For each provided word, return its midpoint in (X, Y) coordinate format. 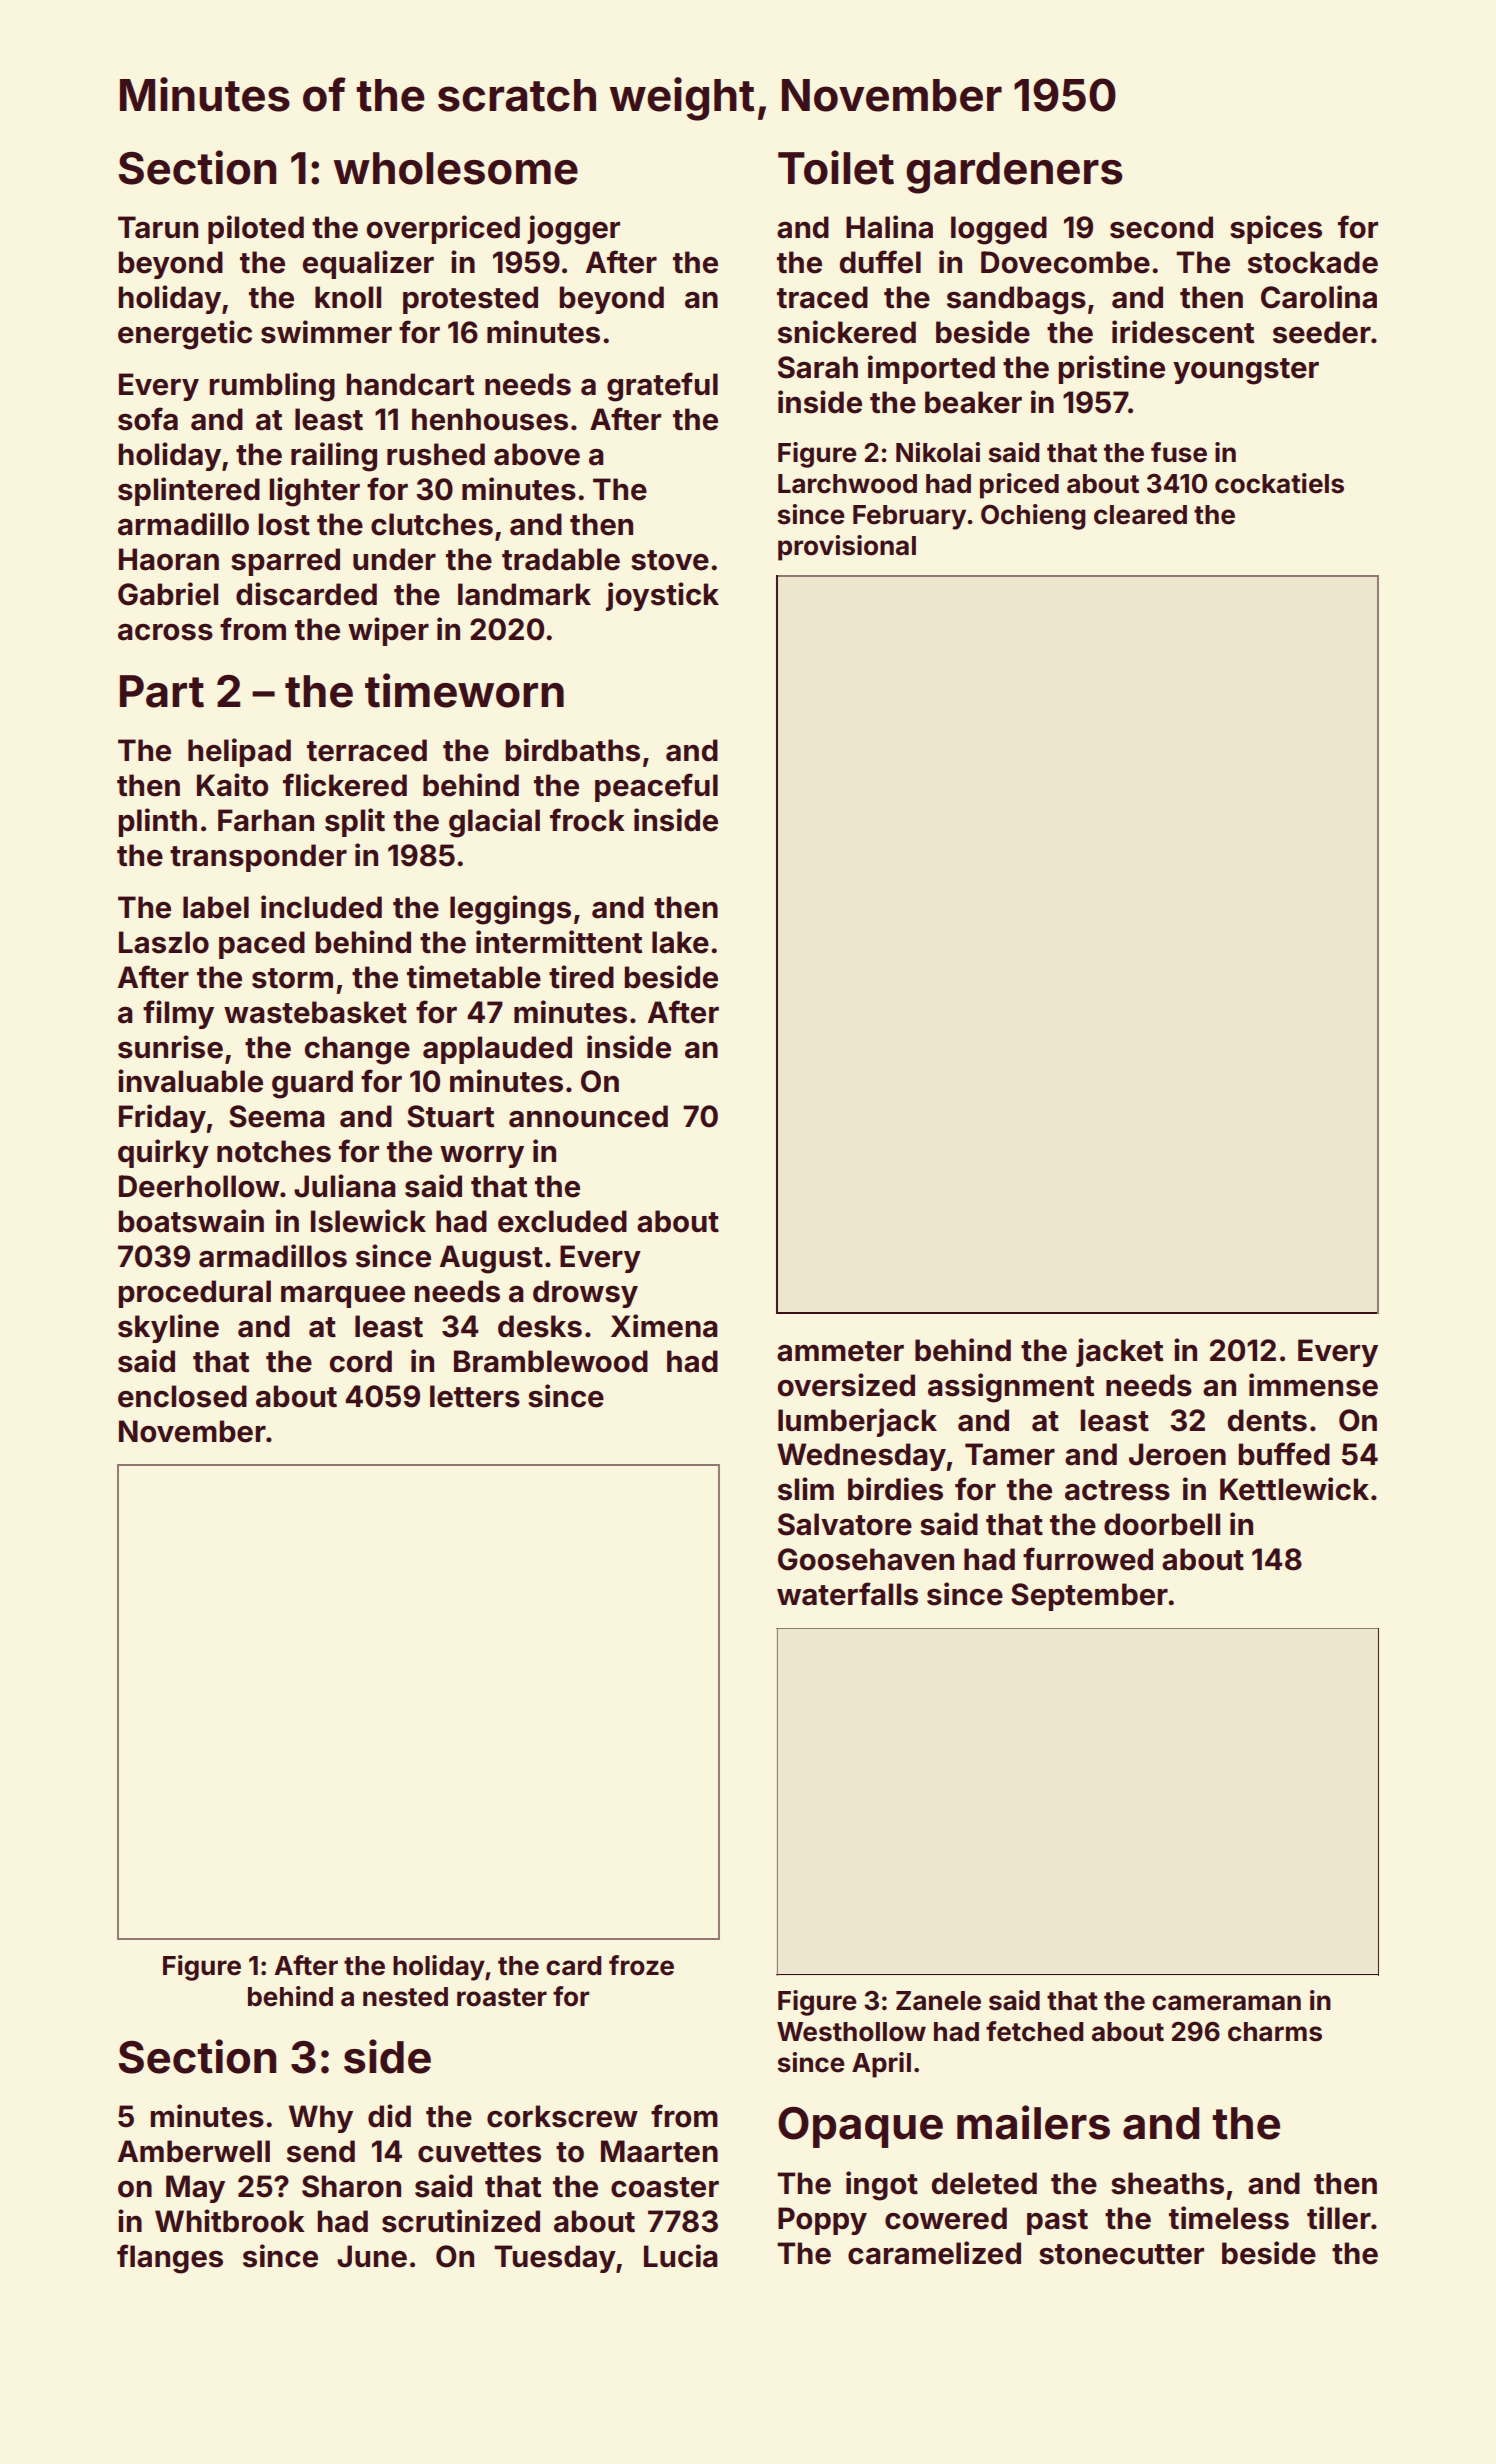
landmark (524, 594)
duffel (880, 262)
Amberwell (194, 2151)
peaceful (656, 787)
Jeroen (1177, 1454)
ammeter (840, 1351)
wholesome (455, 168)
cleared (1140, 515)
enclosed (182, 1396)
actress (1117, 1490)
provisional (847, 548)
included (321, 907)
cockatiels (1279, 483)
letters (475, 1396)
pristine (1111, 369)
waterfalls (847, 1594)
